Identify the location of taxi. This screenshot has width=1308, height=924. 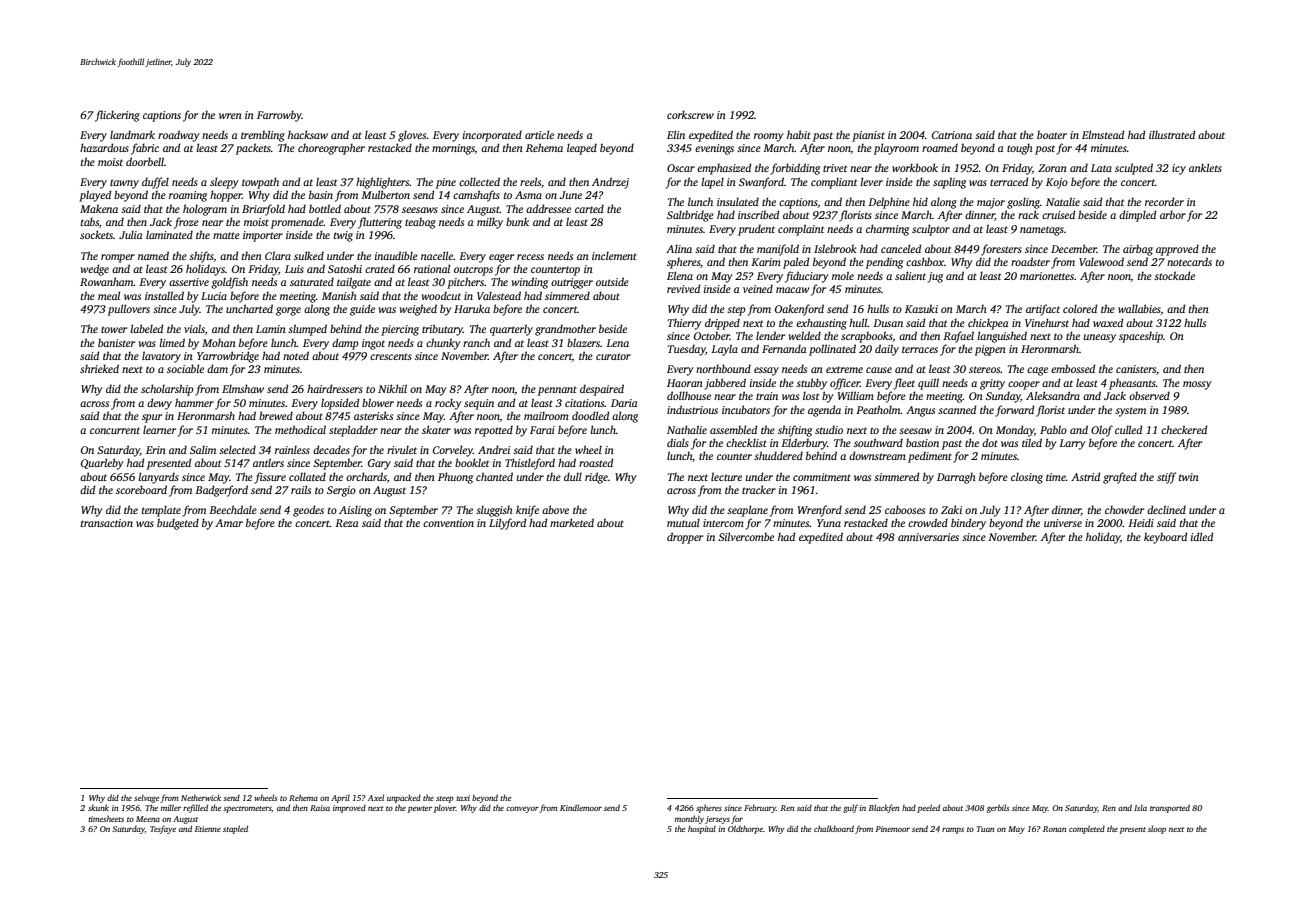
(463, 798).
